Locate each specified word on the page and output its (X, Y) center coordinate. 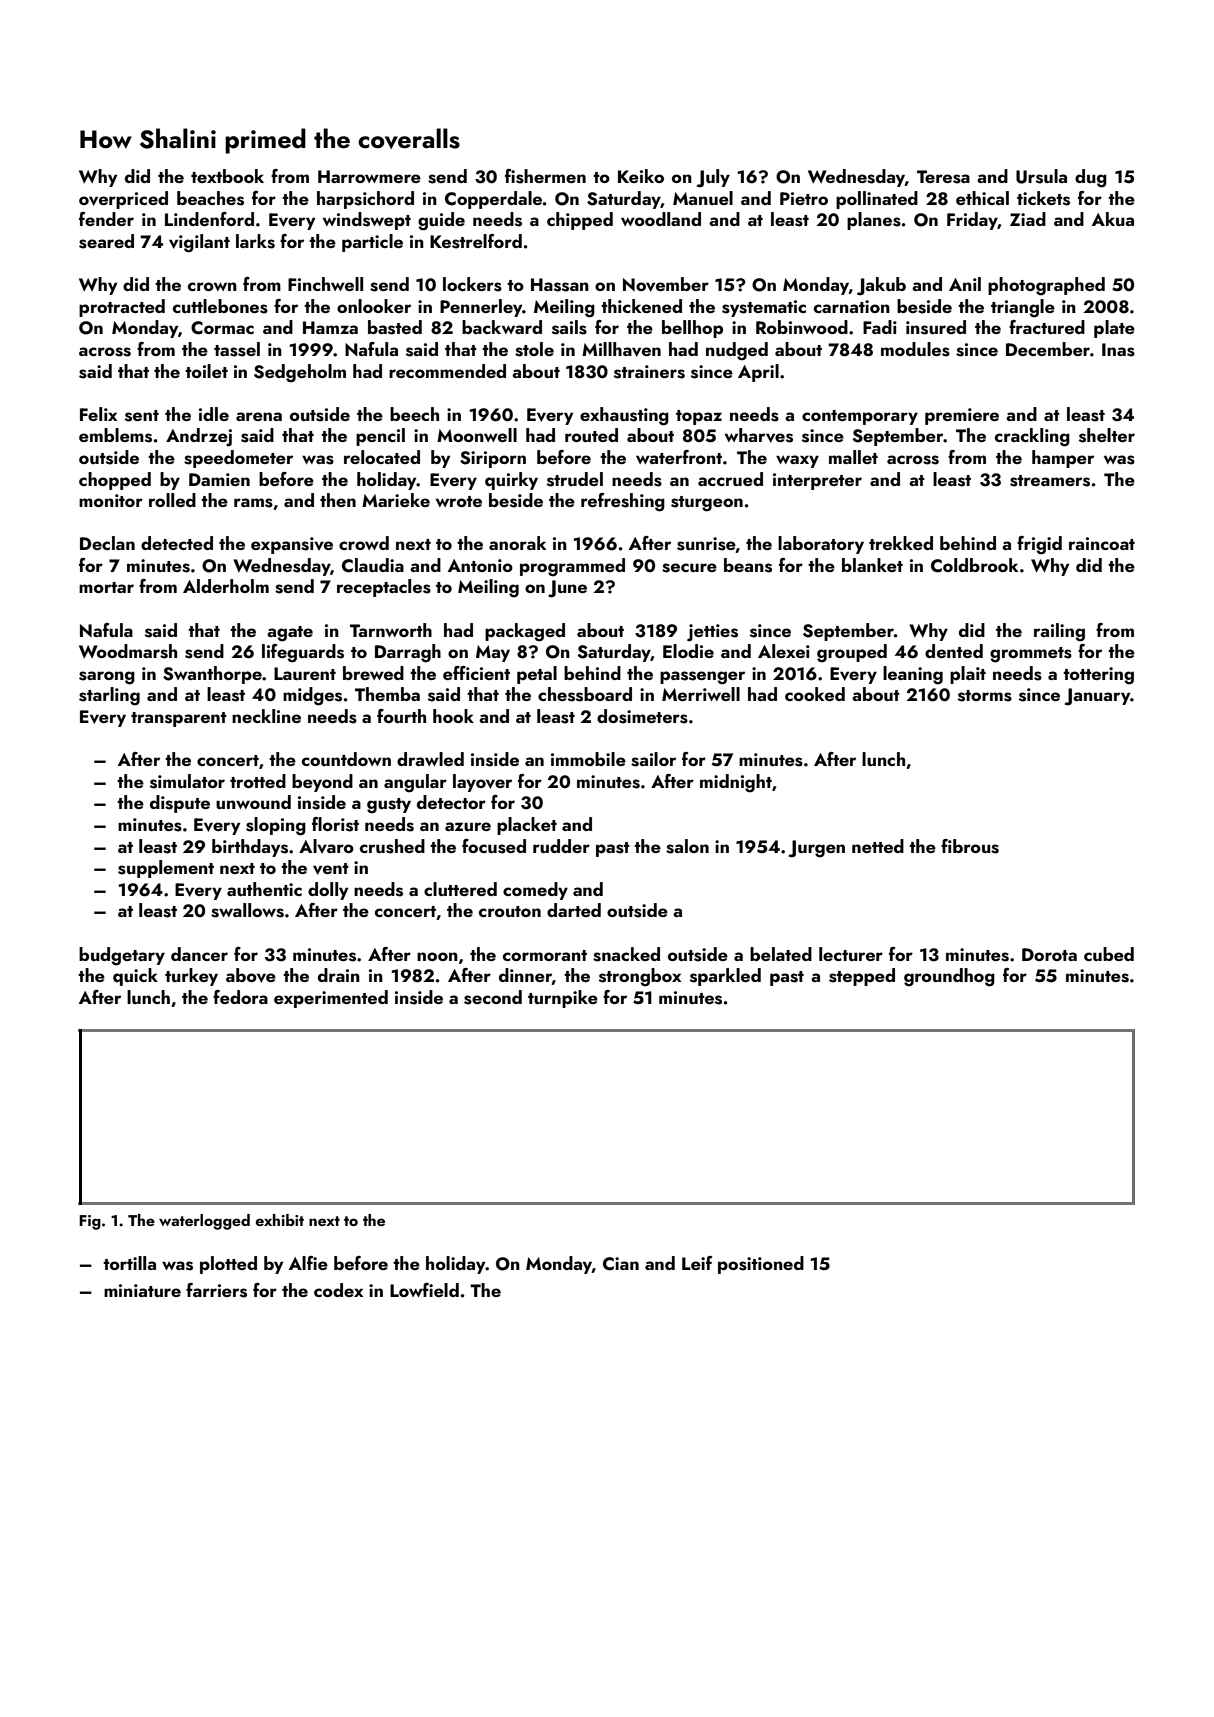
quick (135, 977)
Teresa (943, 177)
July (713, 178)
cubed (1109, 954)
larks (255, 241)
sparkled (725, 977)
